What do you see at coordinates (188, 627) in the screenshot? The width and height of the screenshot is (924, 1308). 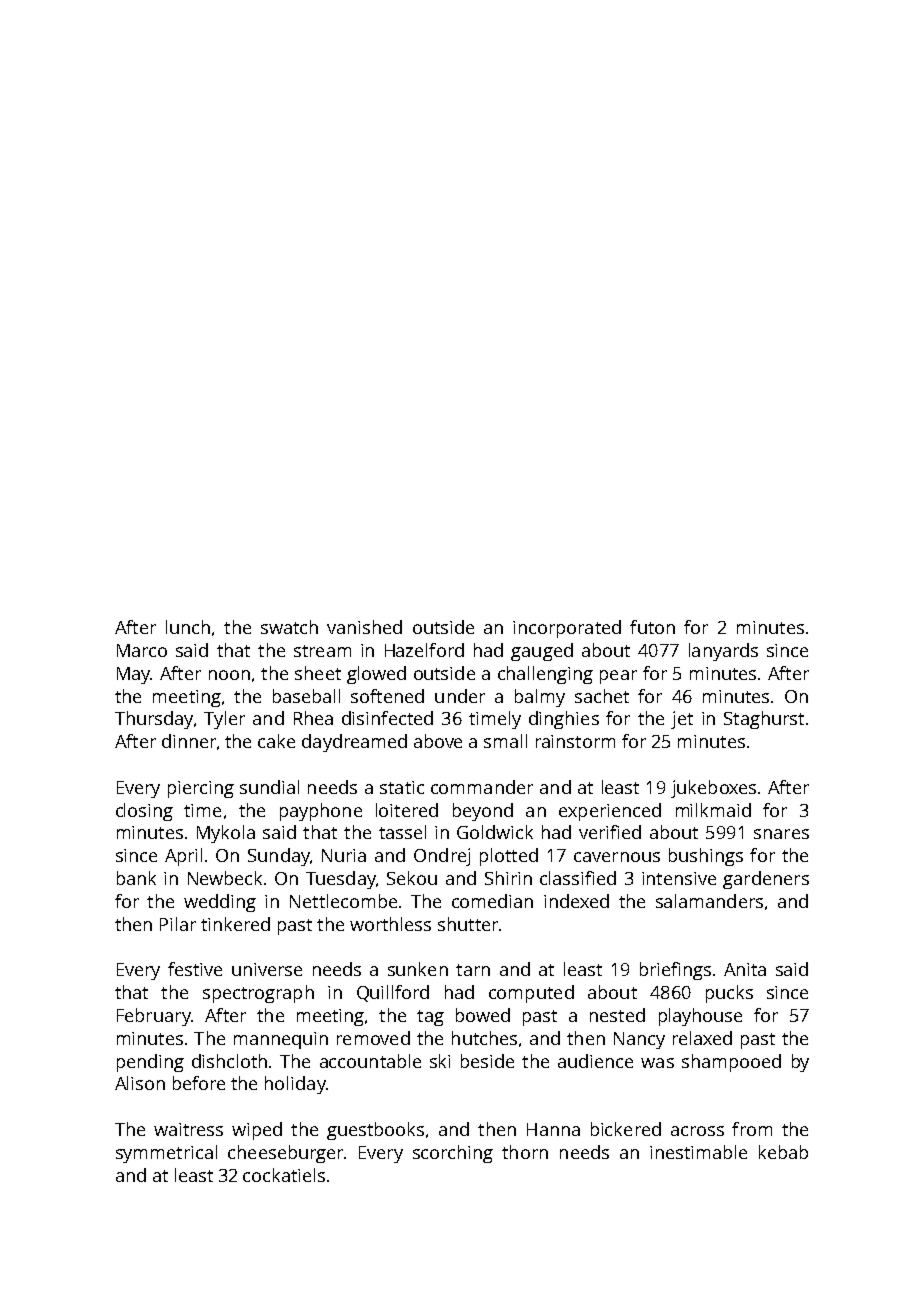 I see `lunch` at bounding box center [188, 627].
